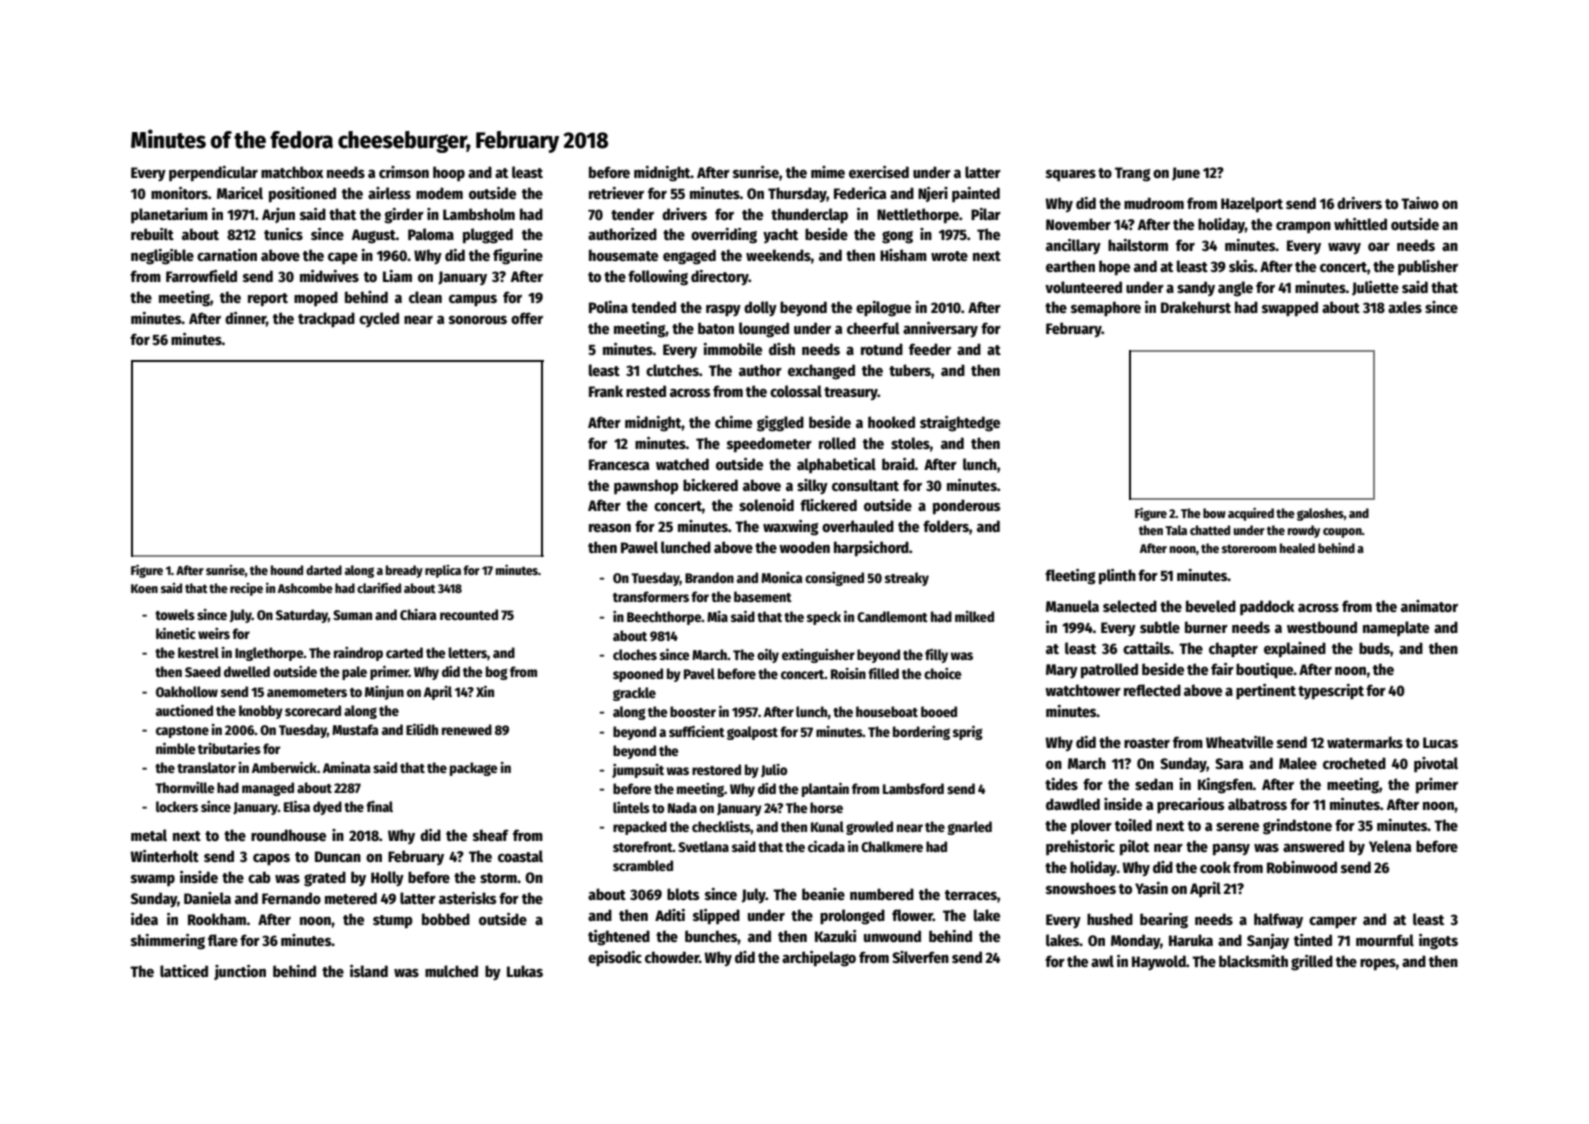  What do you see at coordinates (245, 318) in the document?
I see `dinner` at bounding box center [245, 318].
